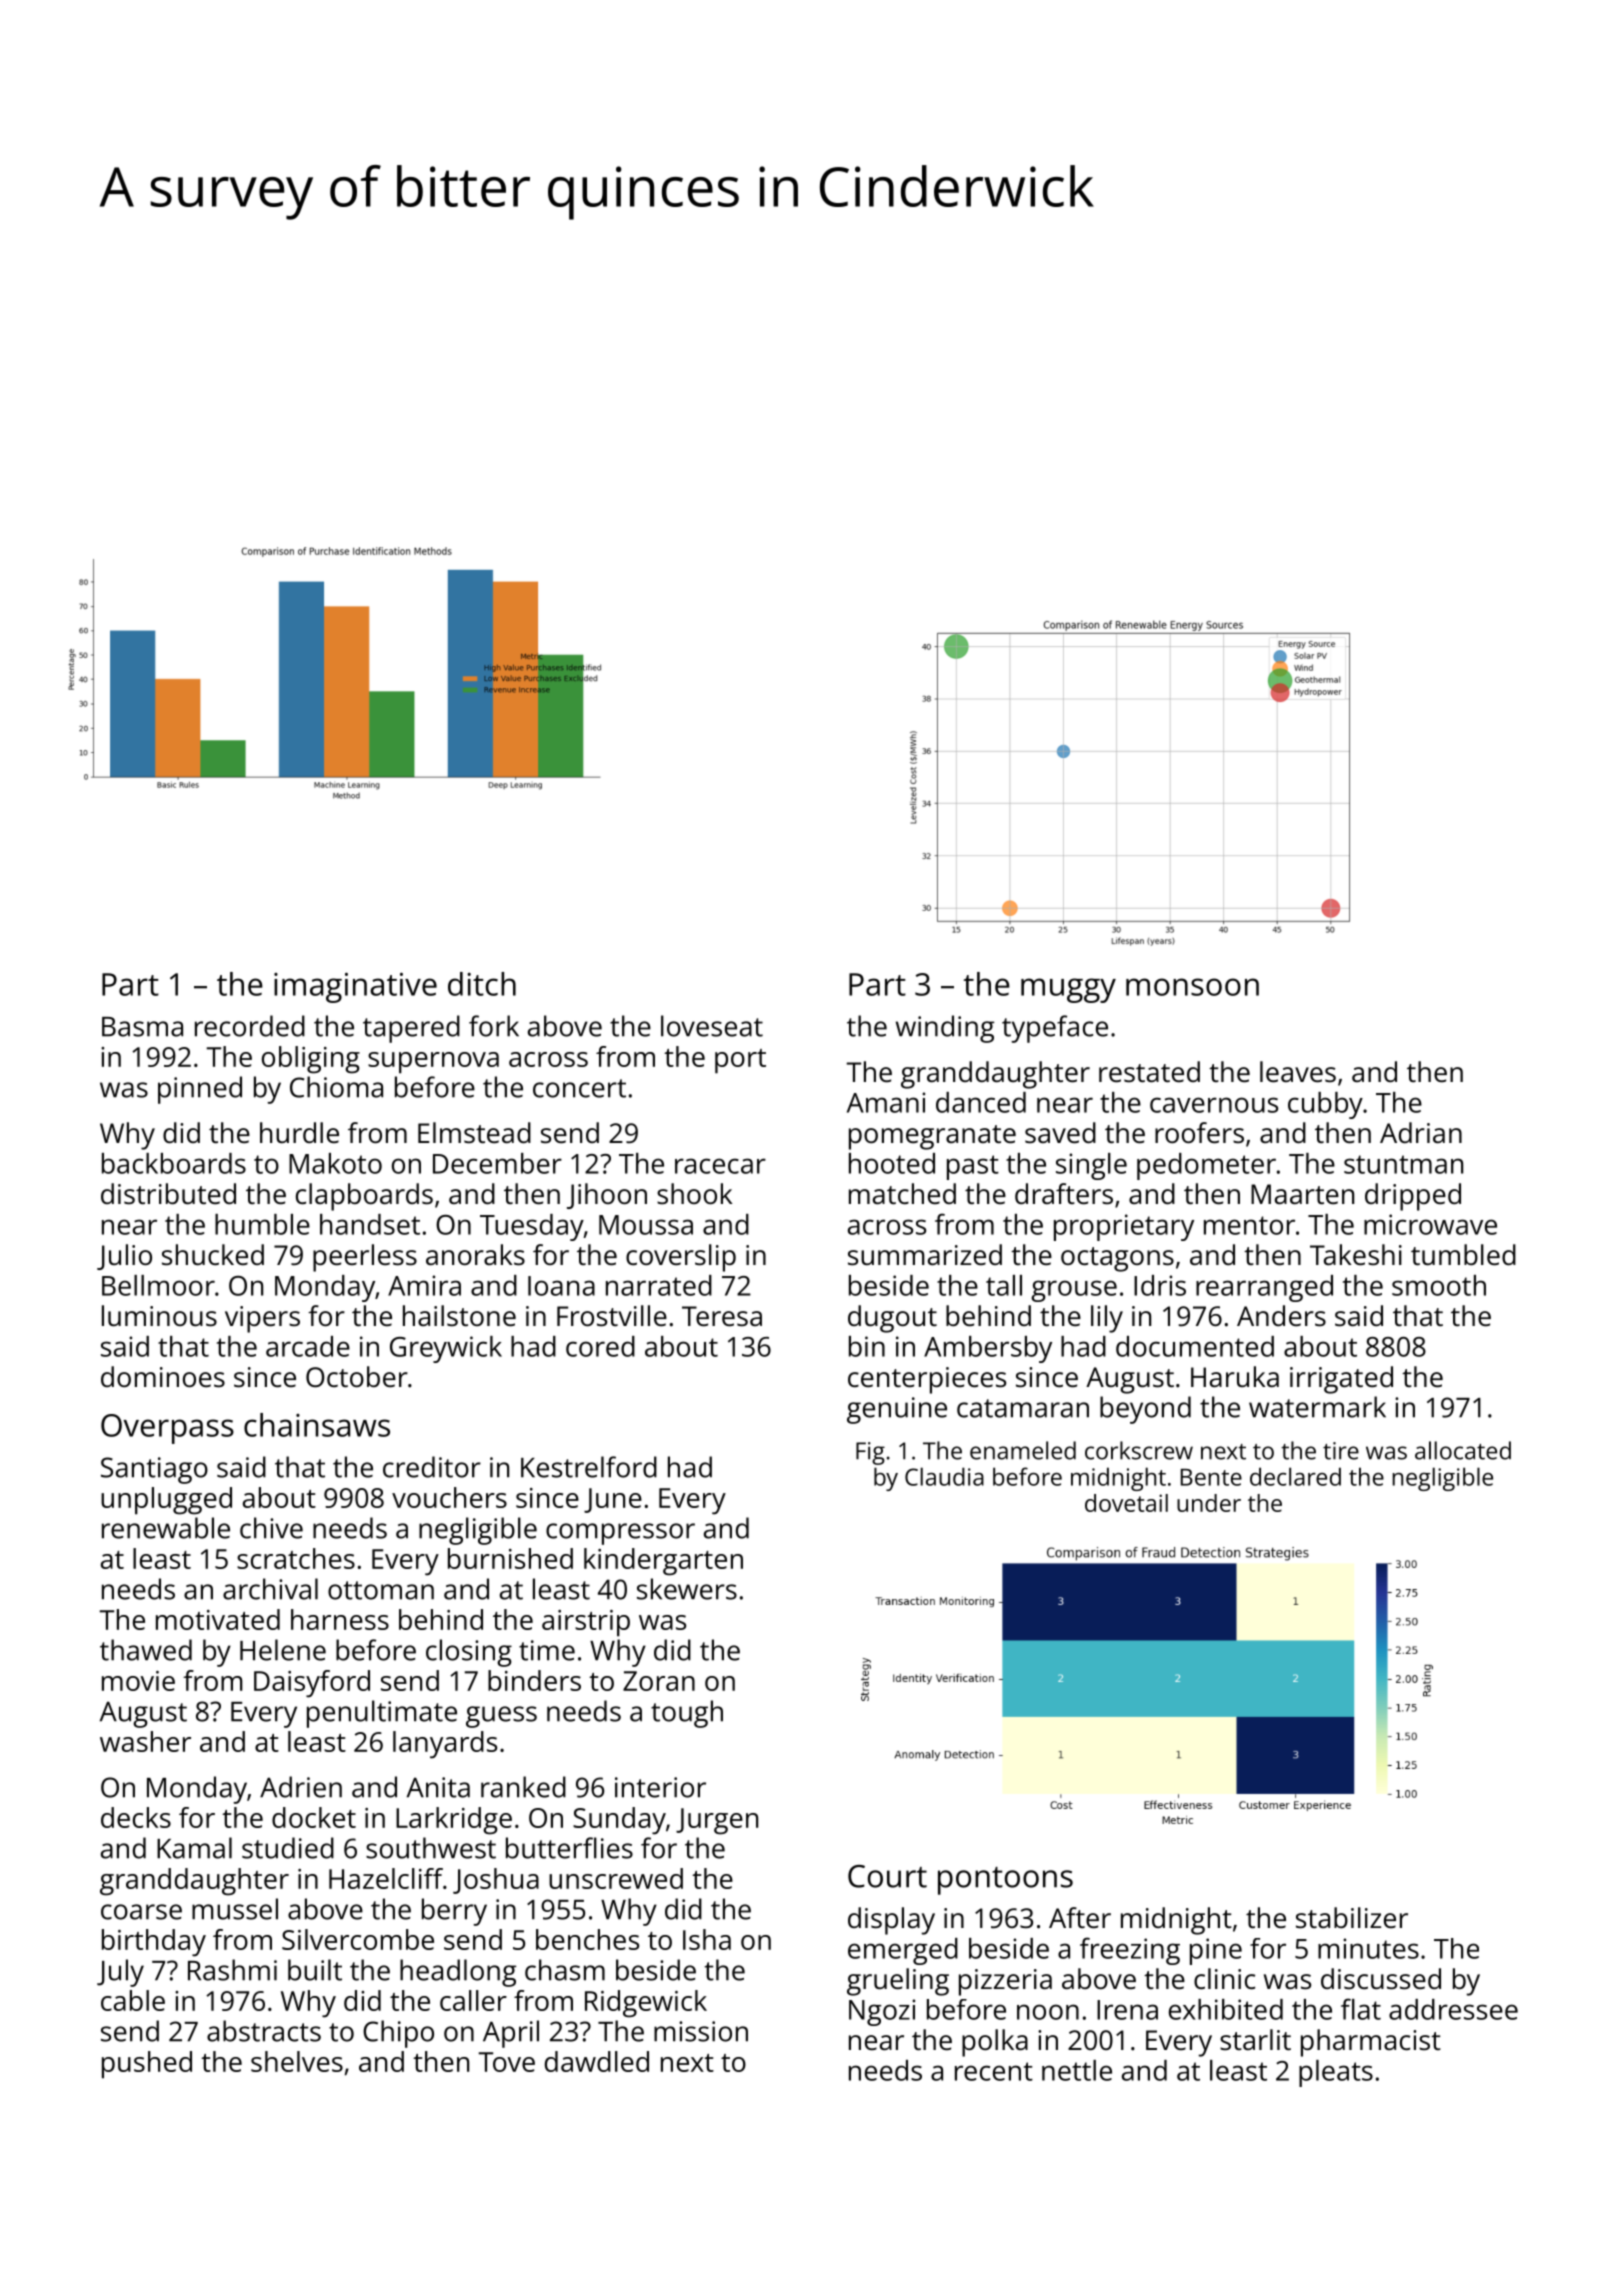 Image resolution: width=1620 pixels, height=2292 pixels. What do you see at coordinates (398, 2034) in the page?
I see `Chipo` at bounding box center [398, 2034].
